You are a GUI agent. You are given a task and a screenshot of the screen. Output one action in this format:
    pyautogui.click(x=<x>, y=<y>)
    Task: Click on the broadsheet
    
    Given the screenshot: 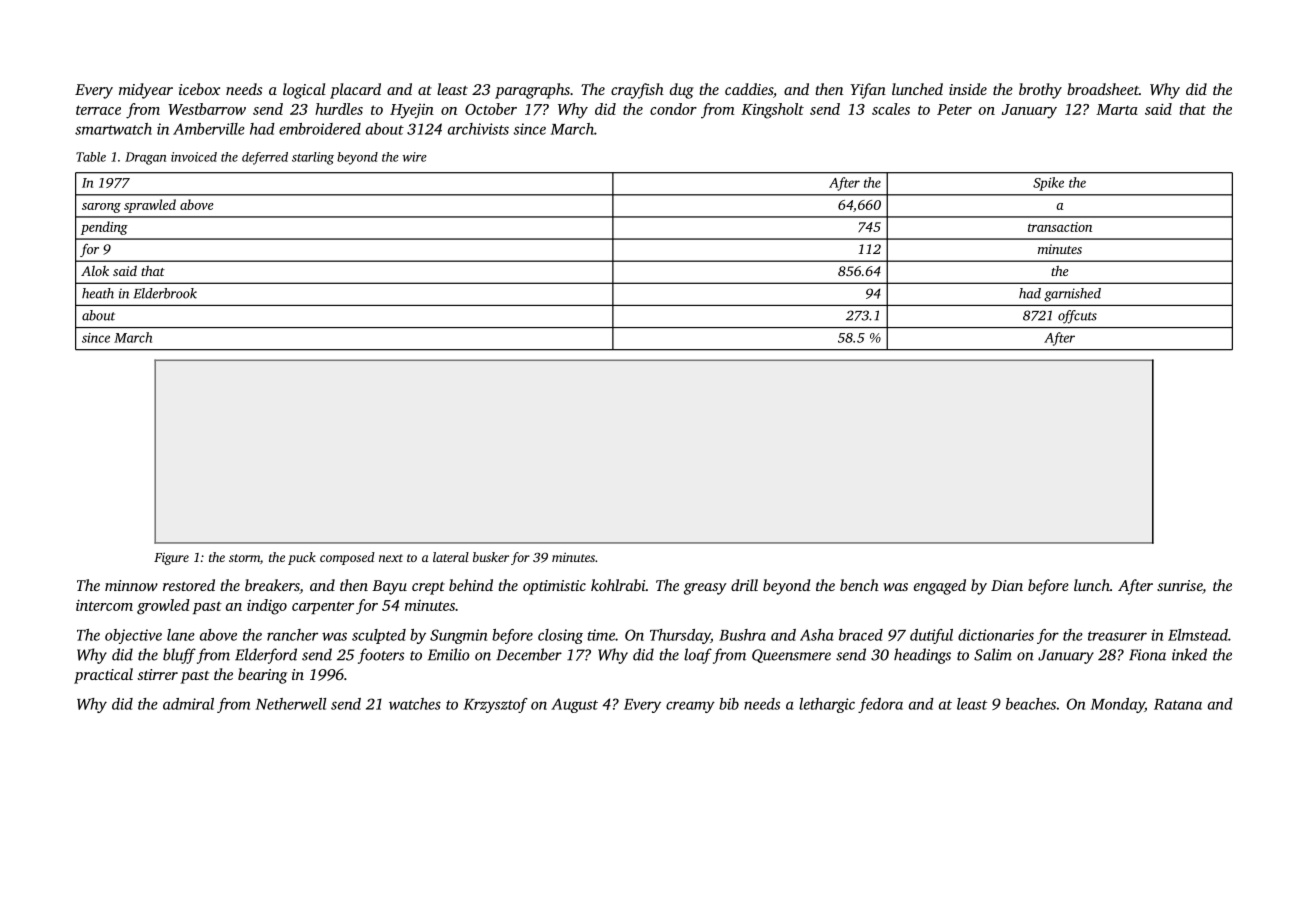 What is the action you would take?
    pyautogui.click(x=1103, y=89)
